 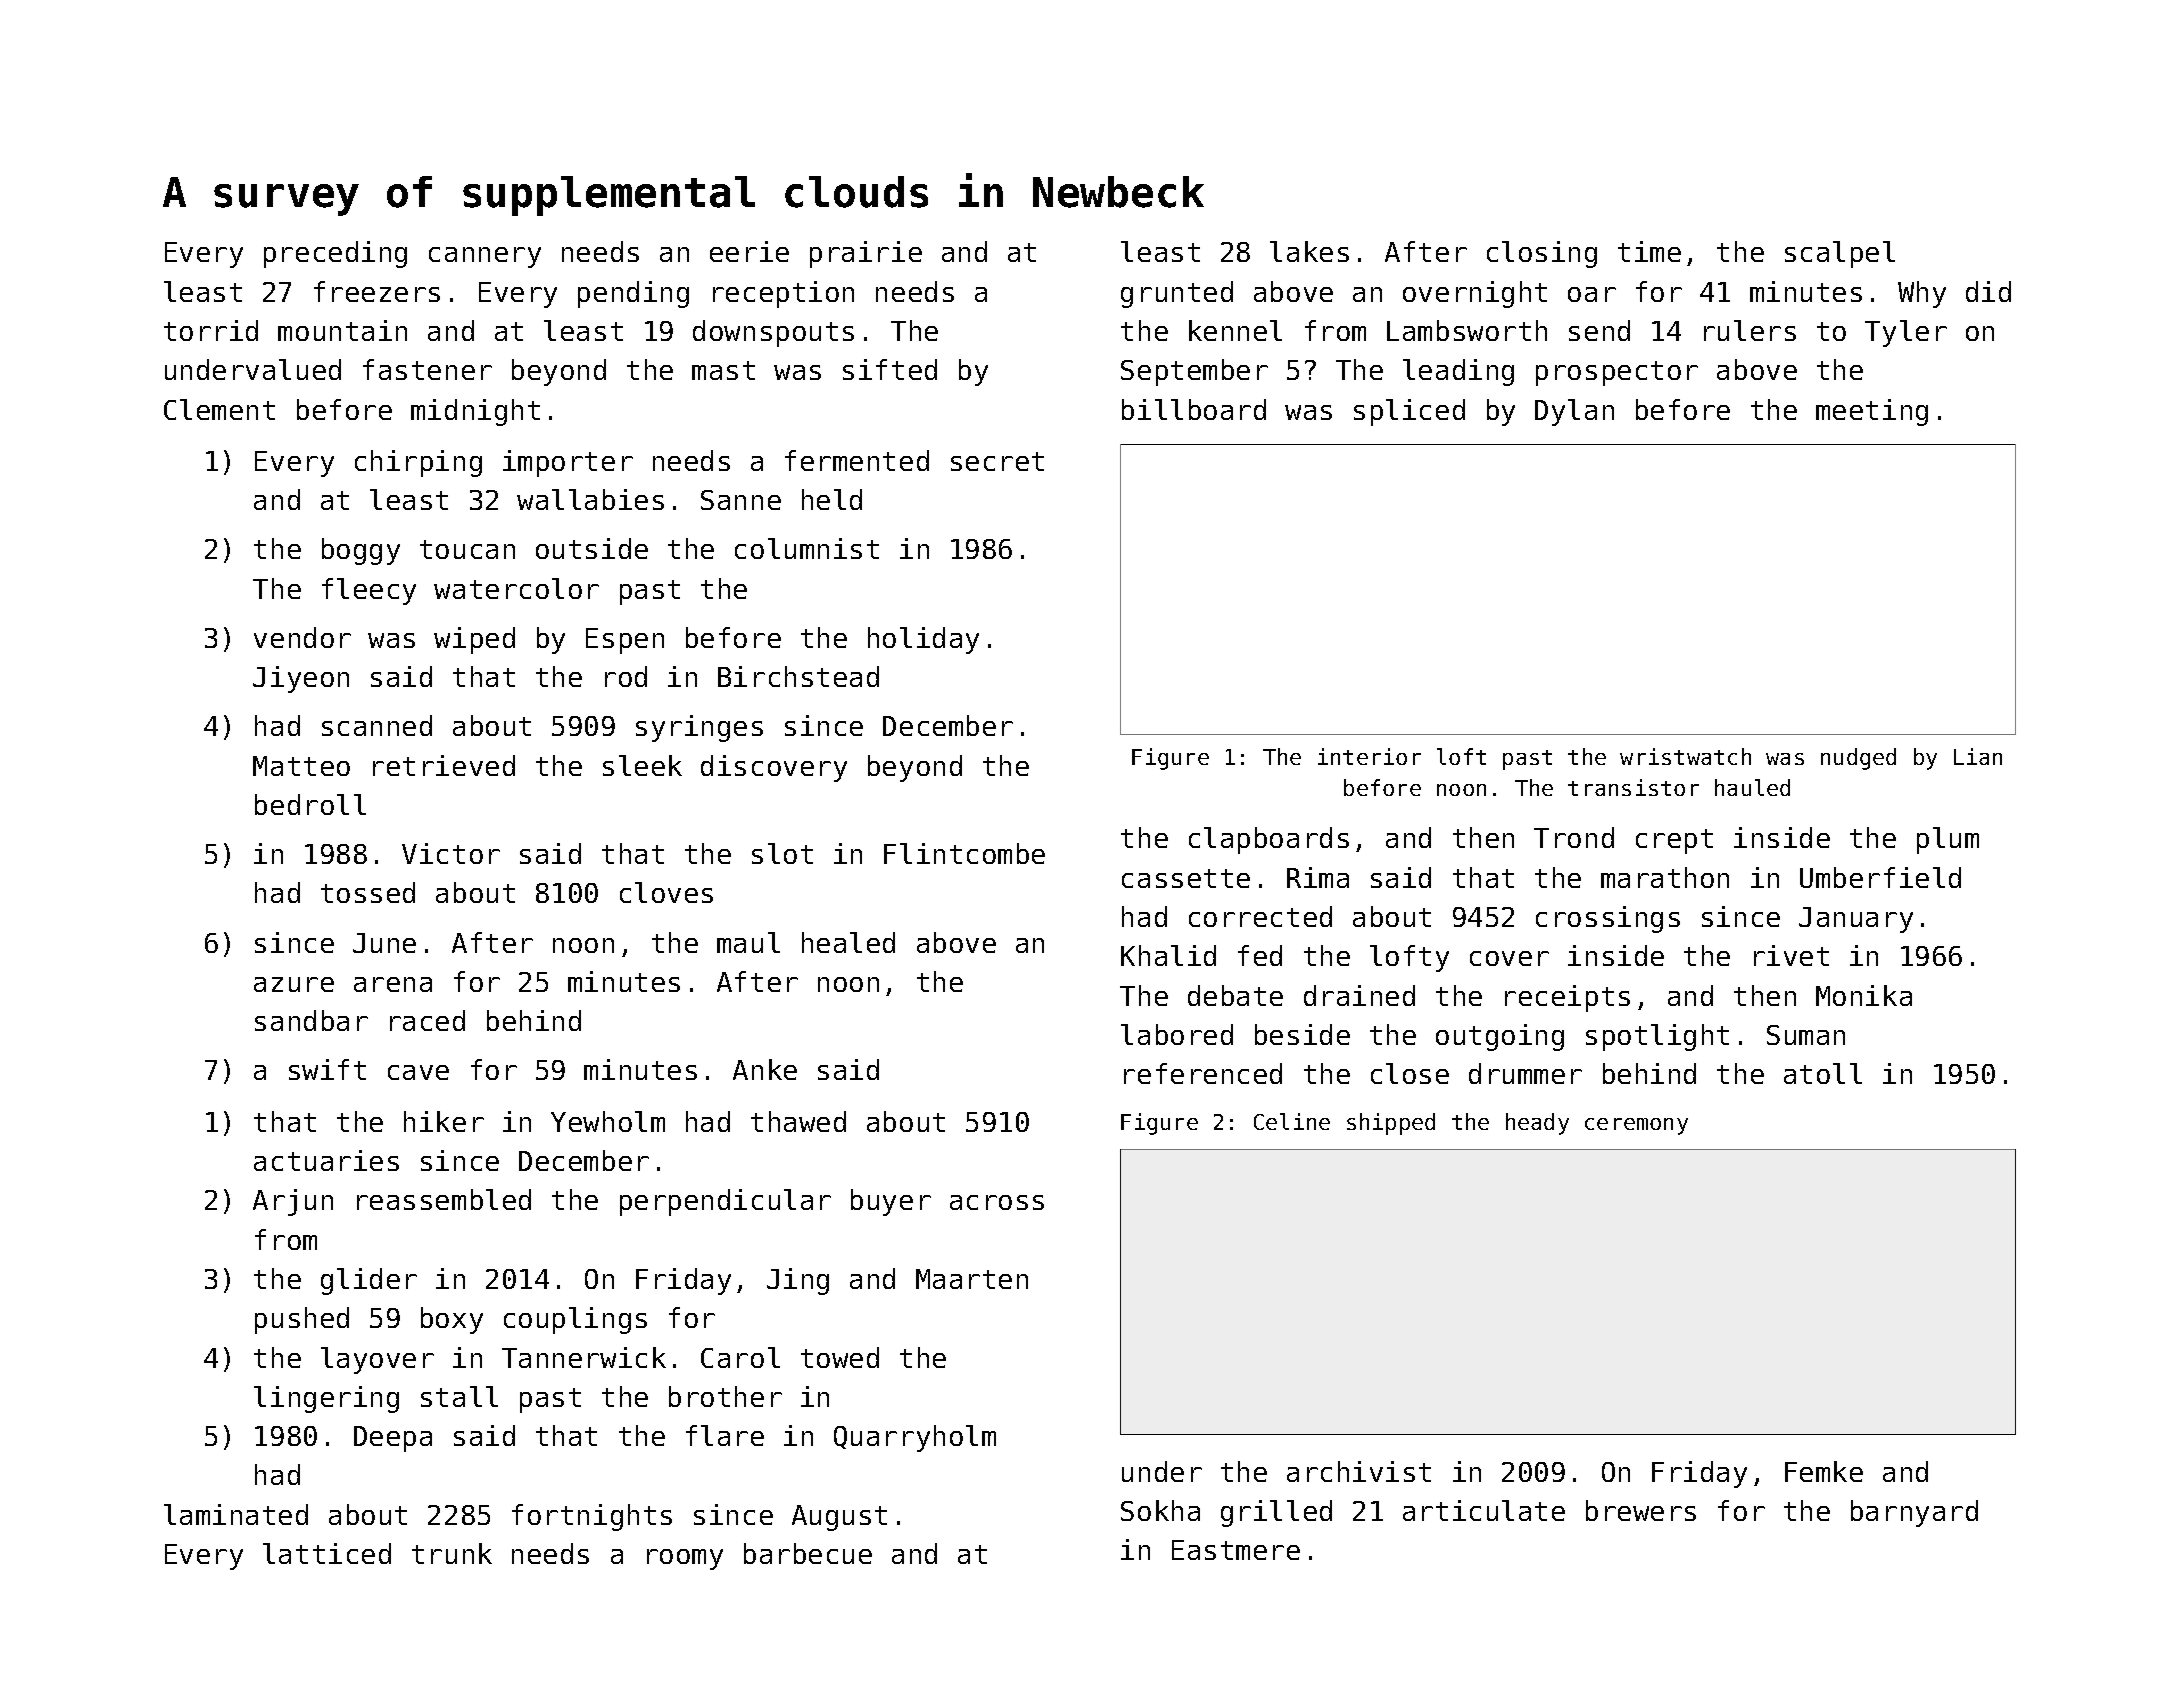 What do you see at coordinates (485, 257) in the screenshot?
I see `cannery` at bounding box center [485, 257].
